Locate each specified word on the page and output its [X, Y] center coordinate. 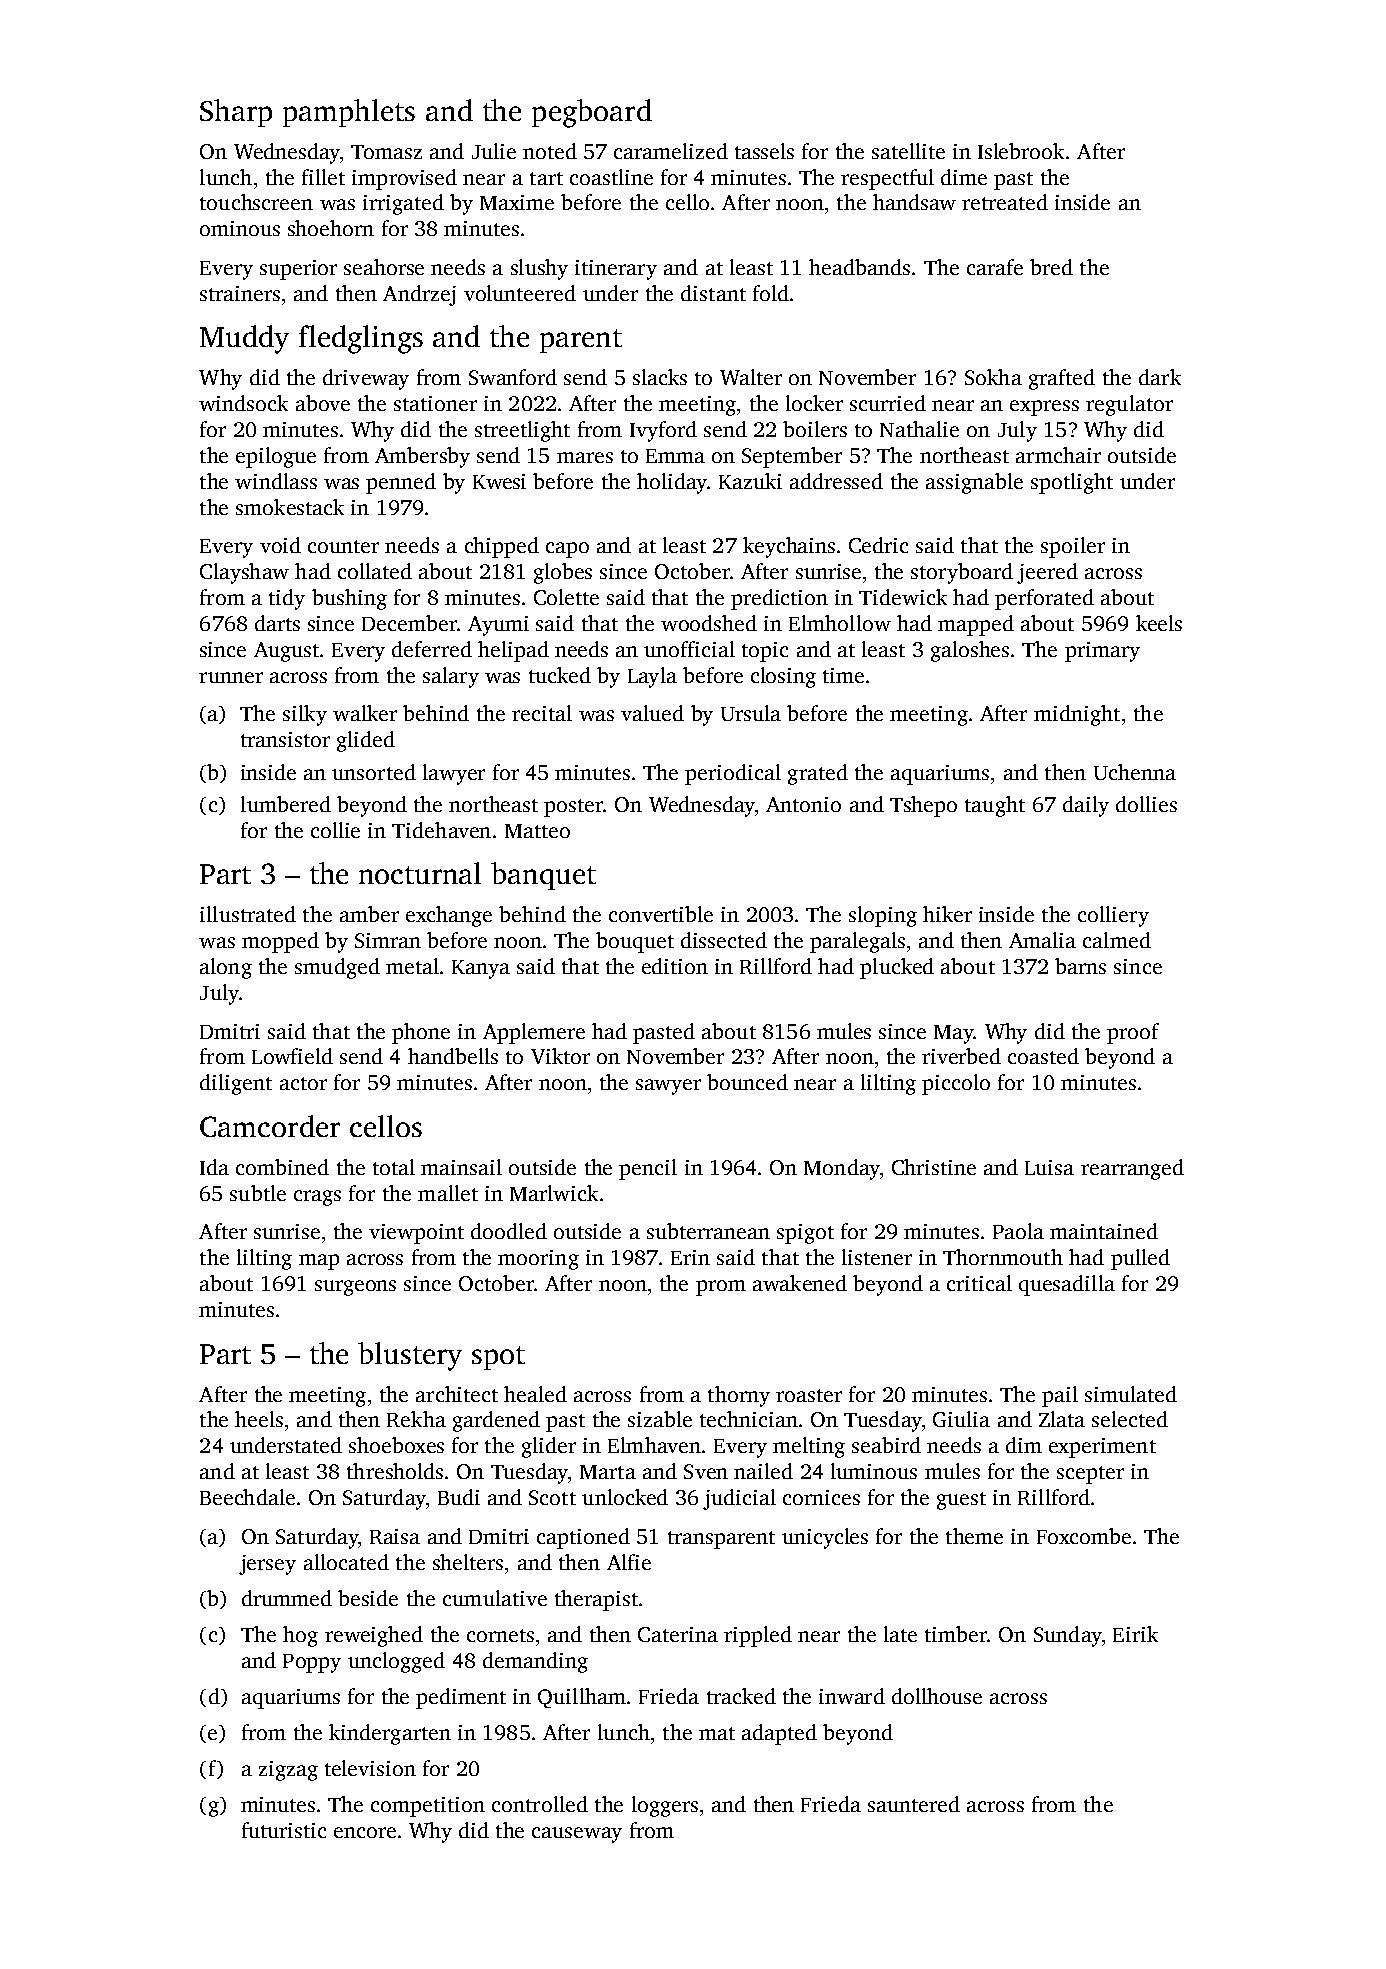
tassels [764, 151]
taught [995, 806]
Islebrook [1021, 151]
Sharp [236, 113]
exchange [449, 916]
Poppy [312, 1663]
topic [765, 652]
